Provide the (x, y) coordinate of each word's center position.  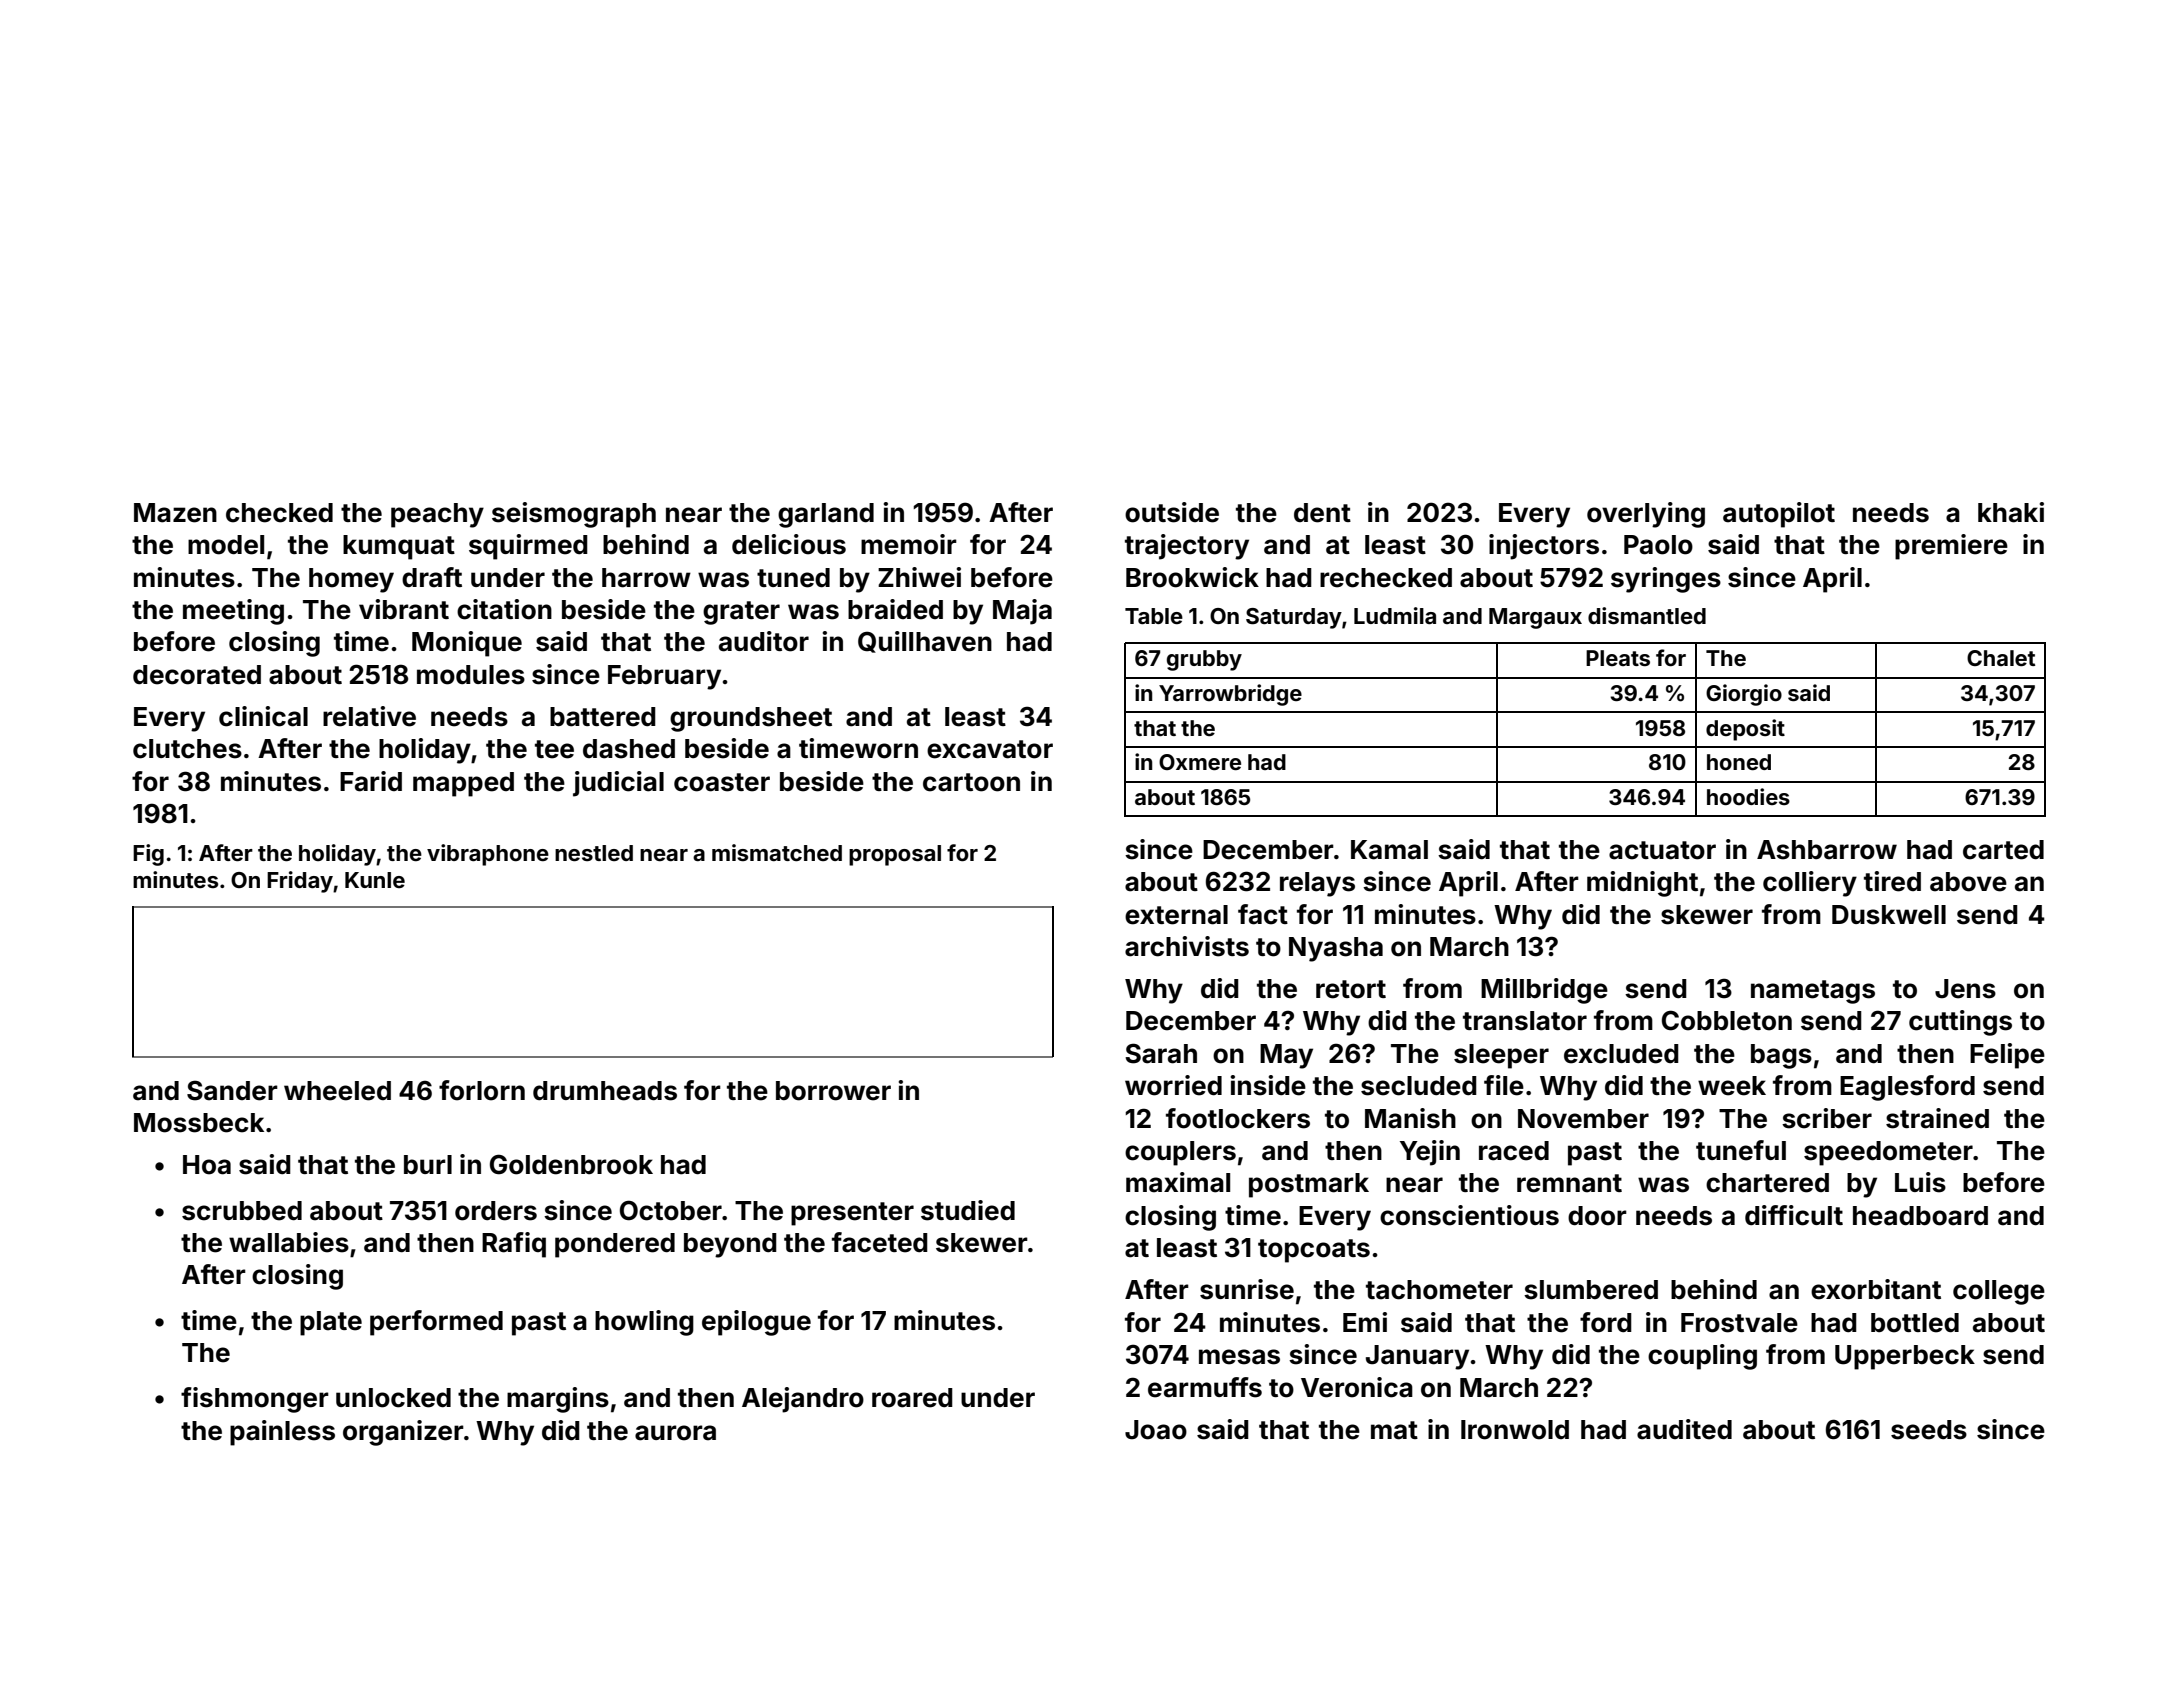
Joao (1156, 1430)
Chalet (2001, 658)
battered (603, 717)
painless (282, 1433)
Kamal (1389, 850)
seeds (1929, 1430)
